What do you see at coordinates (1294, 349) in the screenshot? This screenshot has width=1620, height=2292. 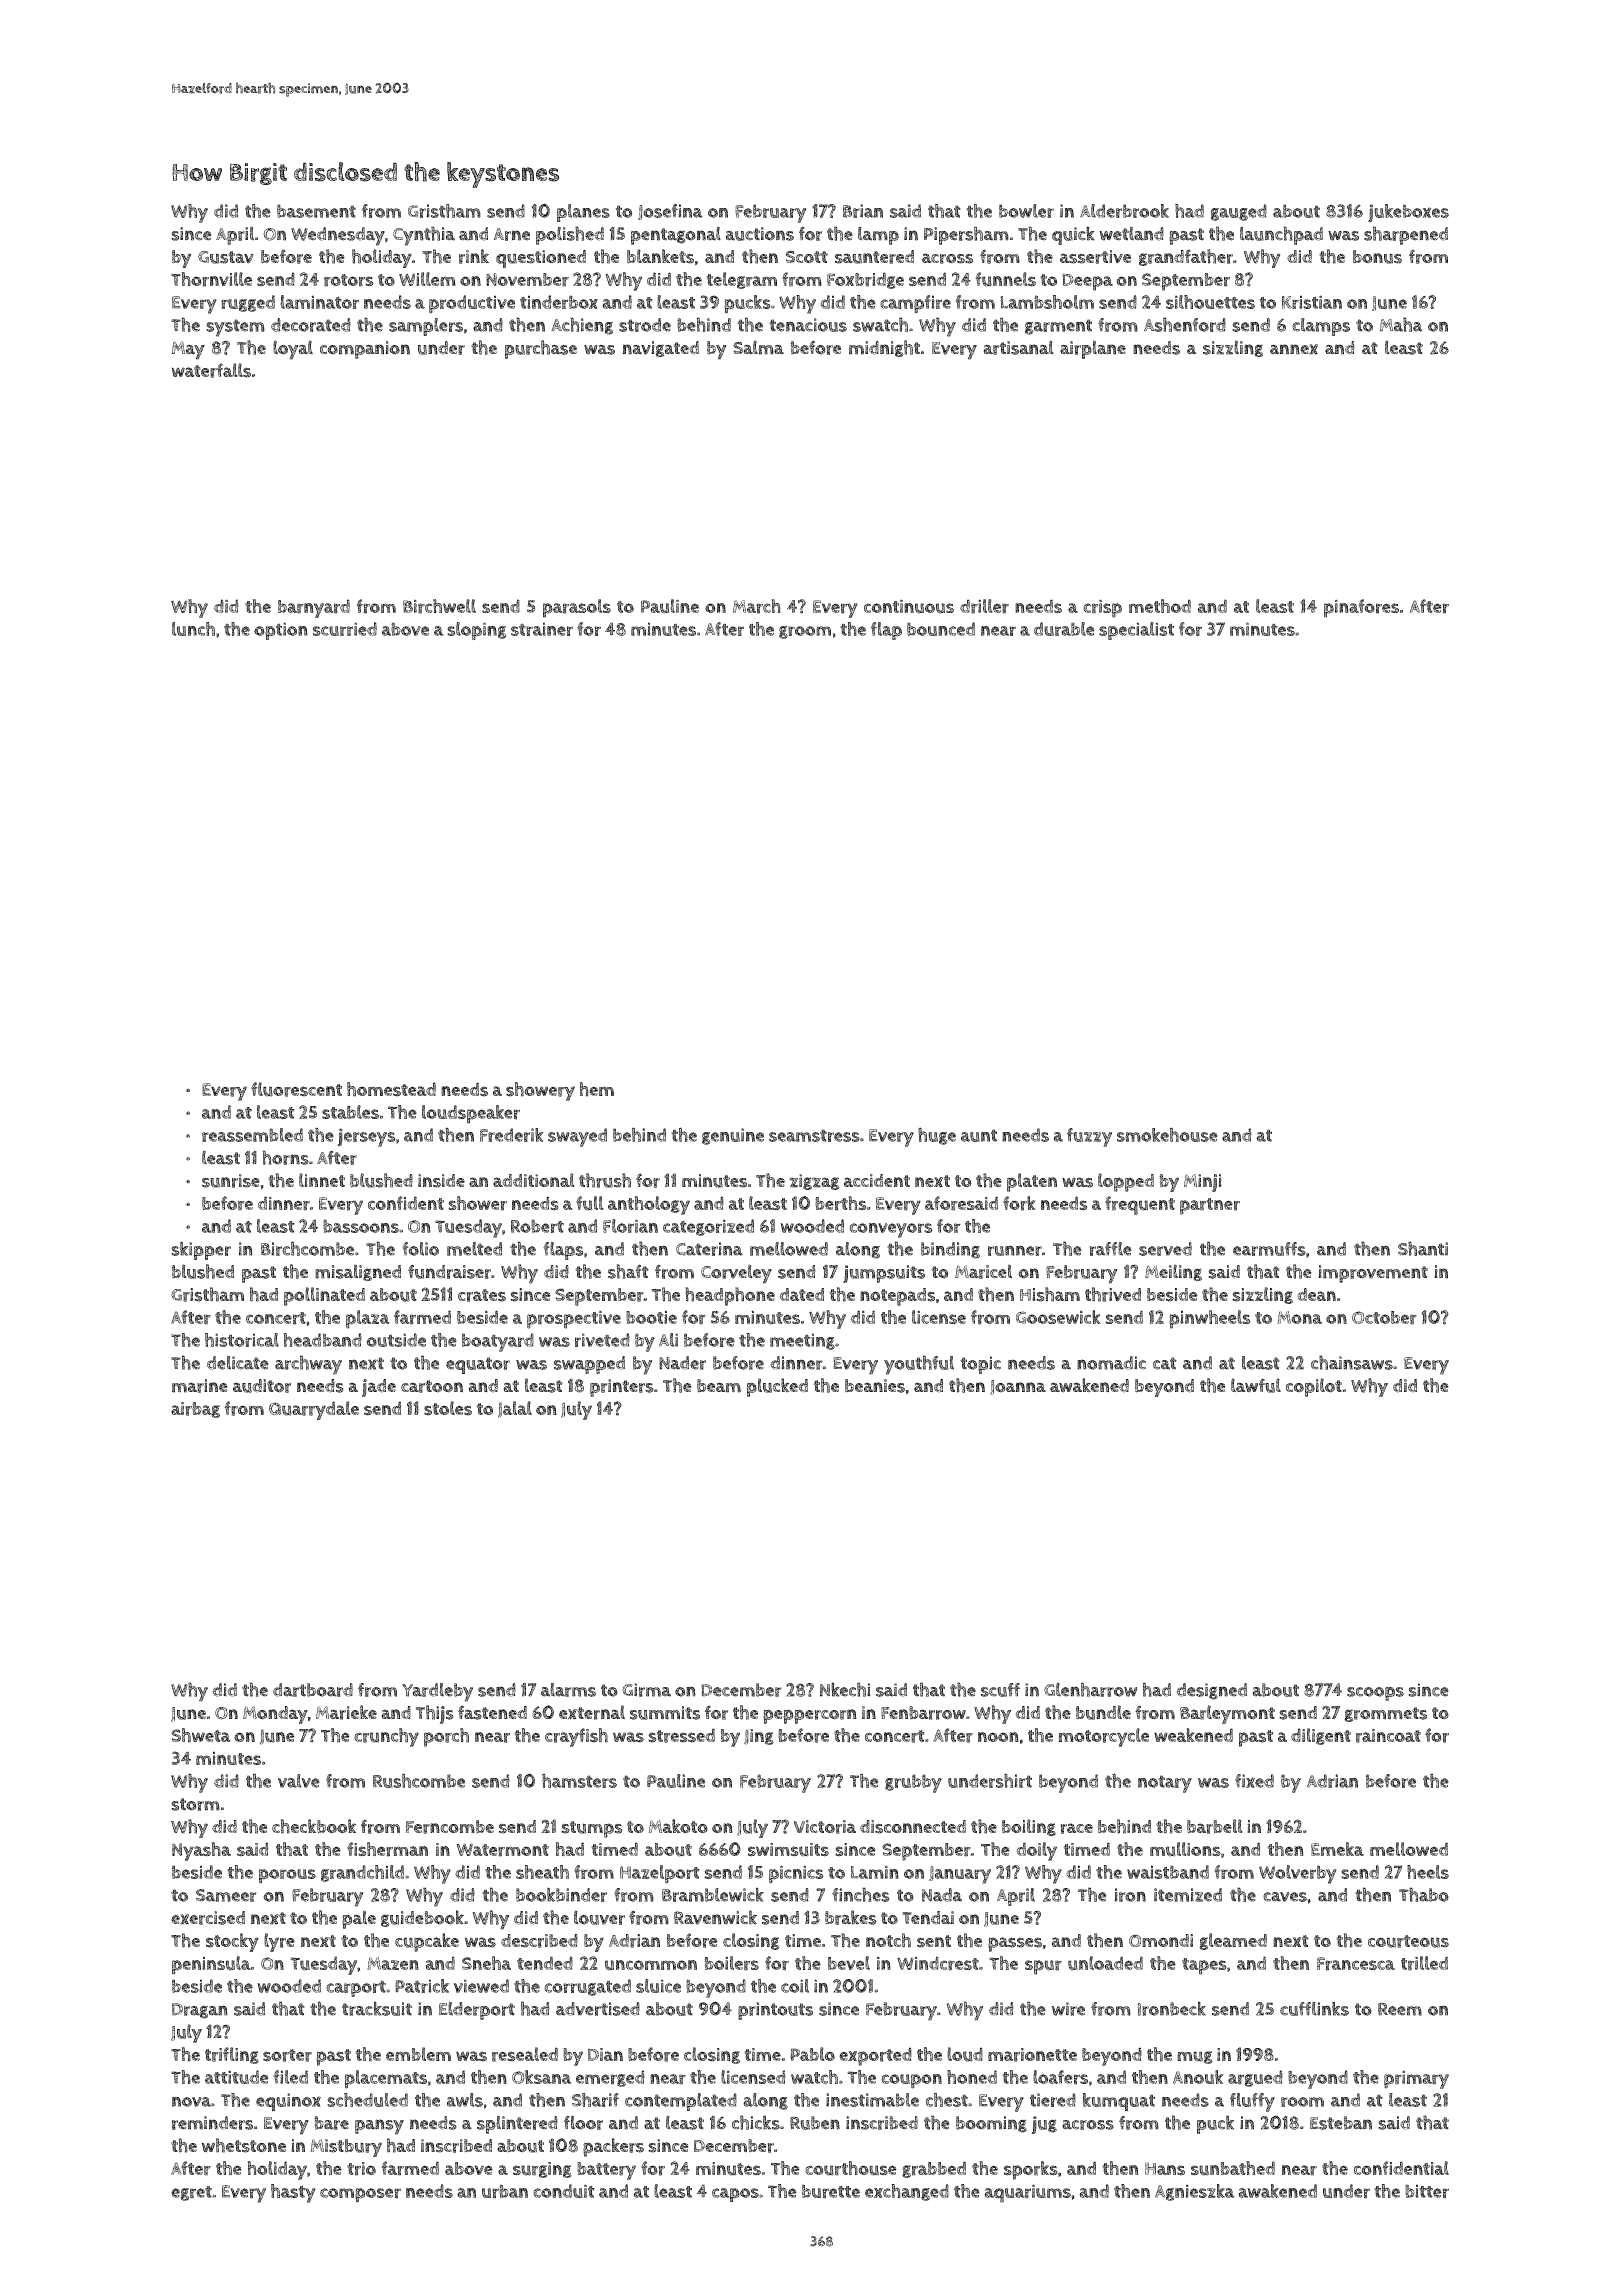 I see `annex` at bounding box center [1294, 349].
